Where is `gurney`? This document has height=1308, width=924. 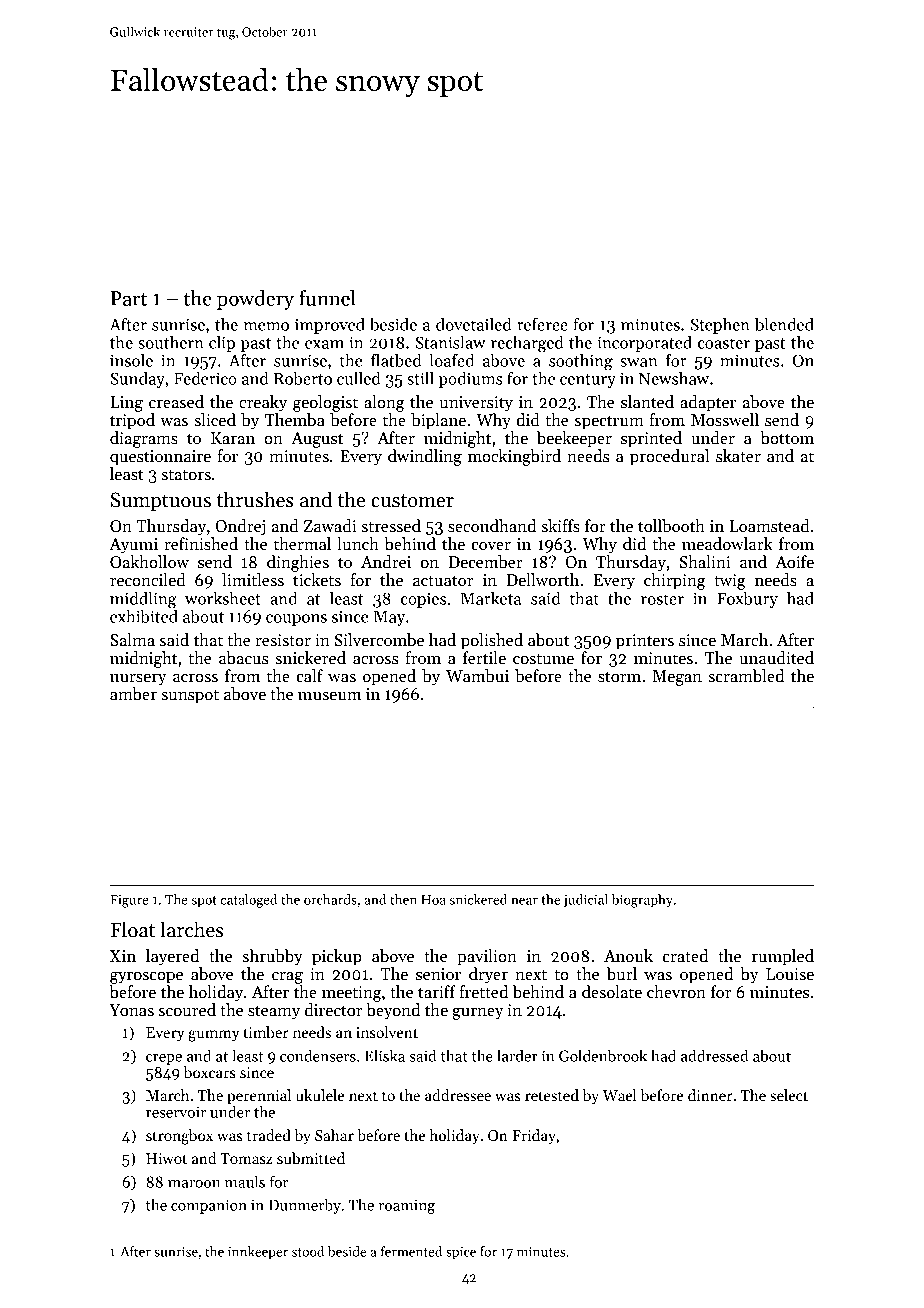
gurney is located at coordinates (478, 1014).
